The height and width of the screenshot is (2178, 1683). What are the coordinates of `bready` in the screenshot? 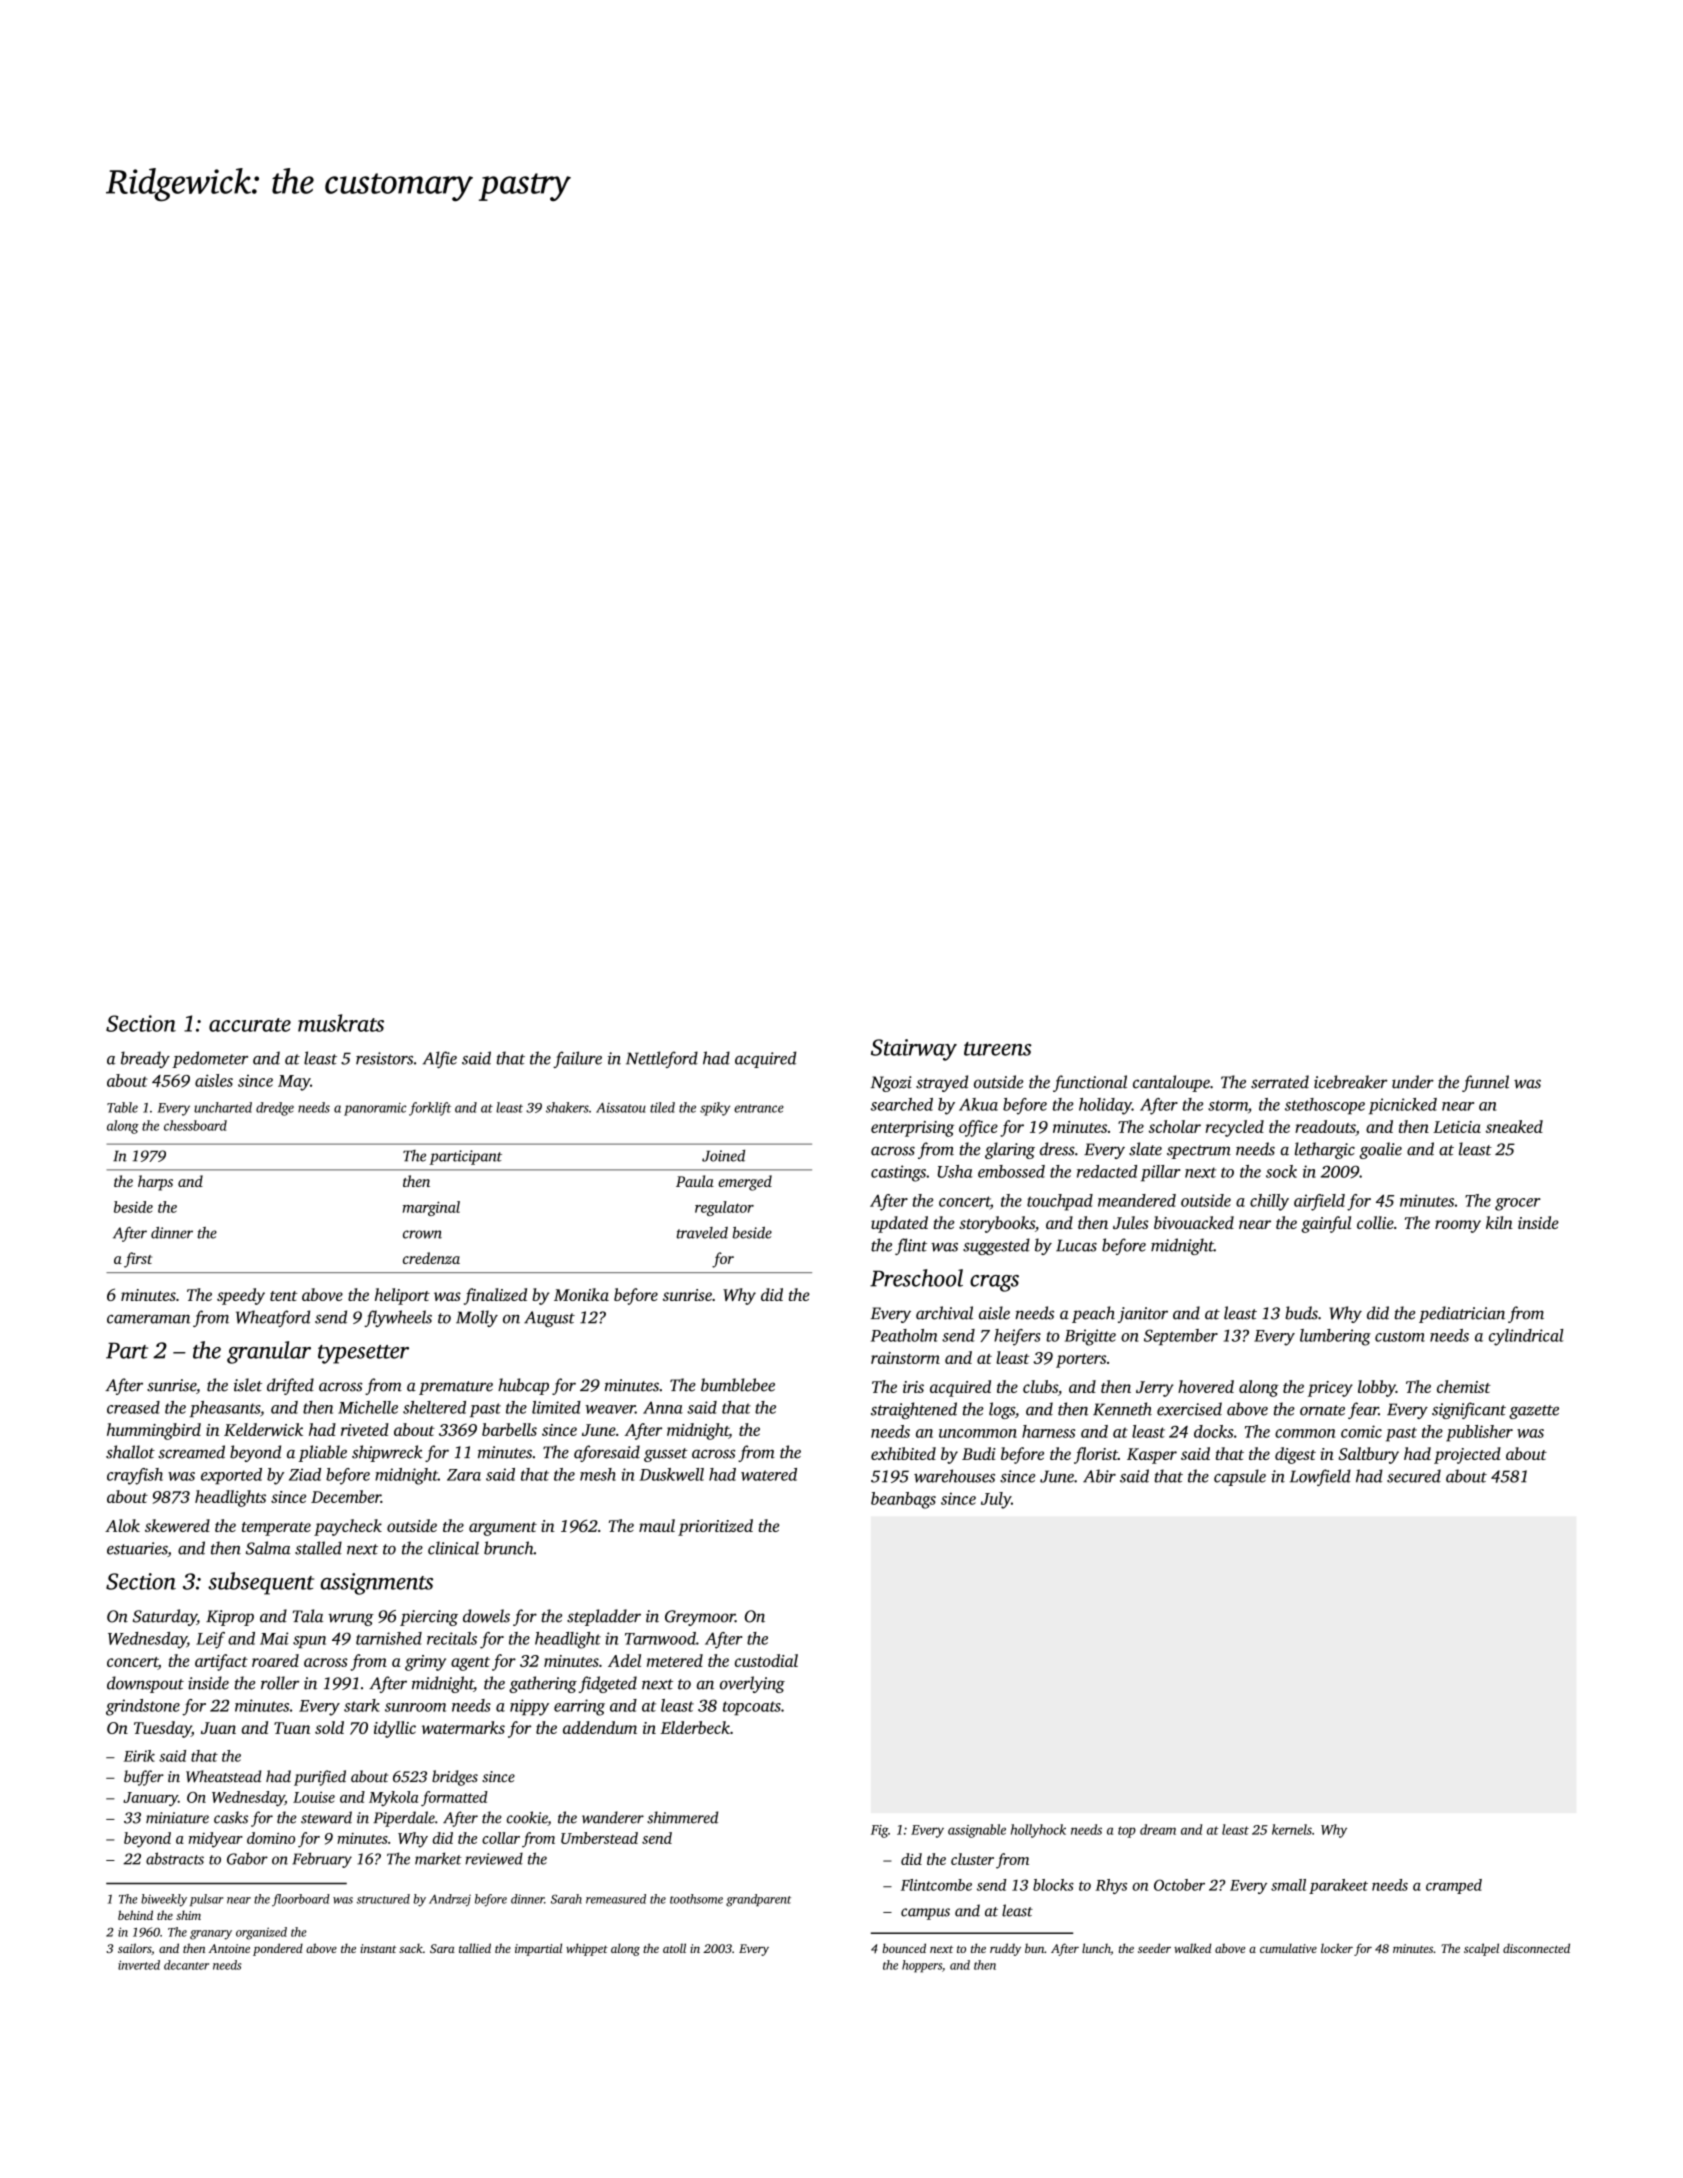 It's located at (145, 1059).
